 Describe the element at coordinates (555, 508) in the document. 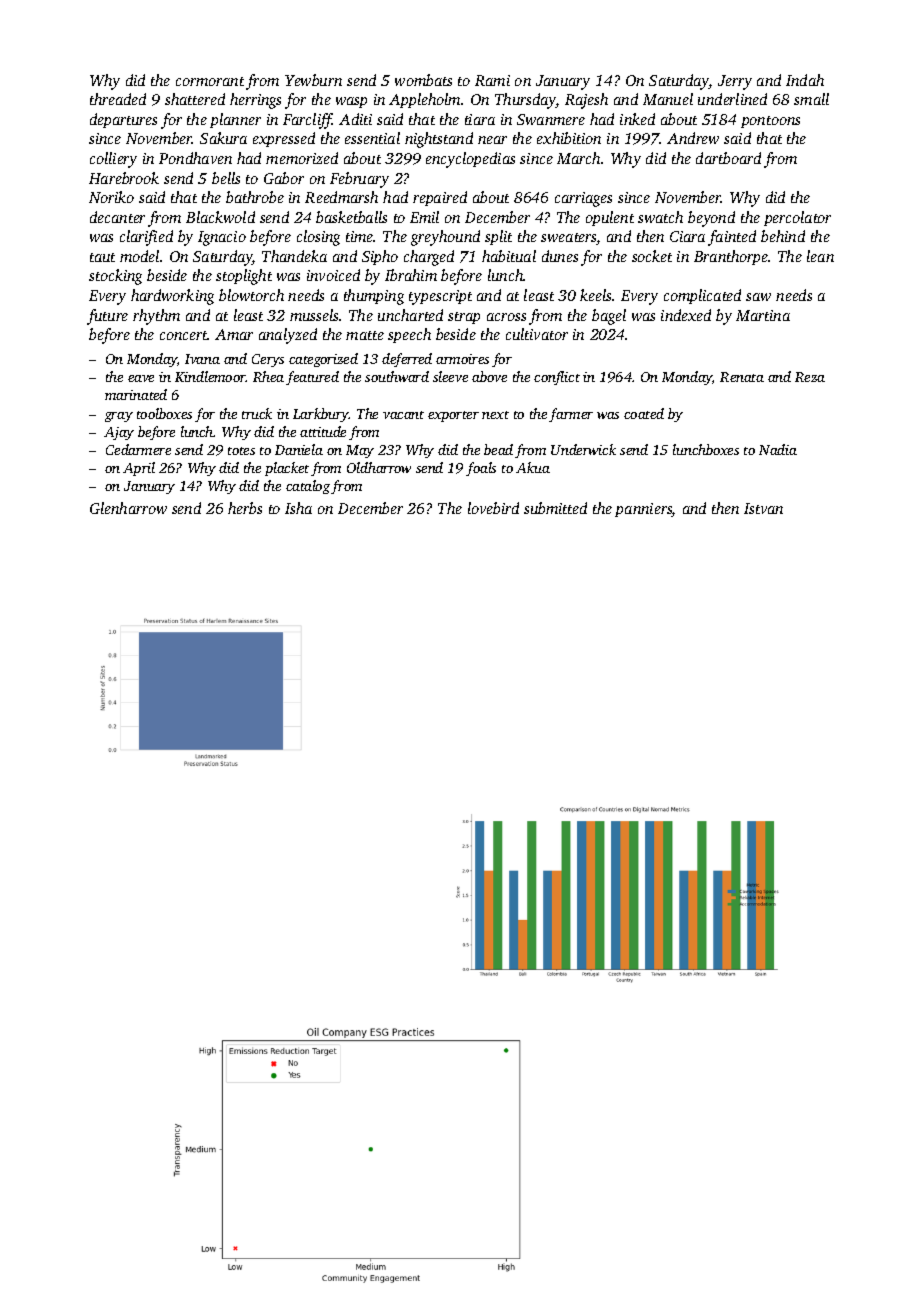

I see `submitted` at that location.
